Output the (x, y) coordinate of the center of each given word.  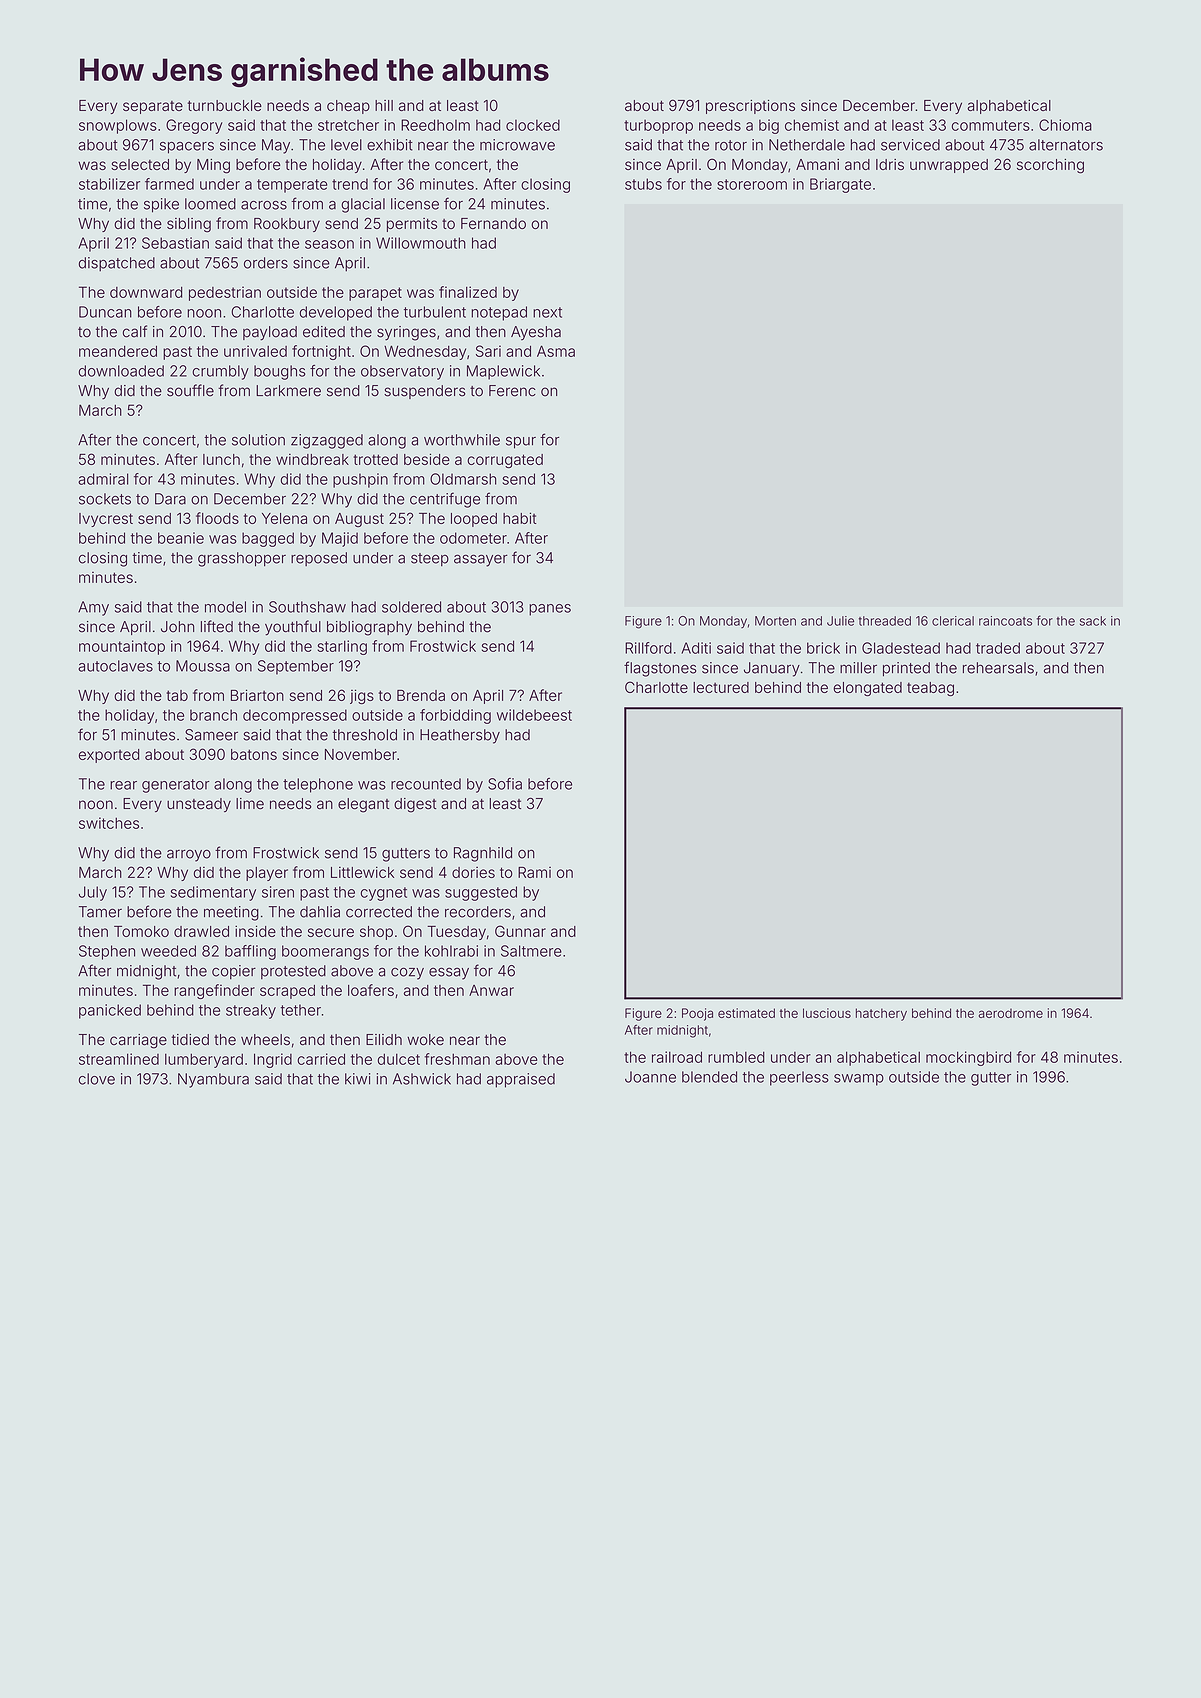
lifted (217, 626)
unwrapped (949, 166)
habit (519, 518)
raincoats (1005, 621)
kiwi (357, 1079)
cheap (348, 107)
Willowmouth (421, 243)
